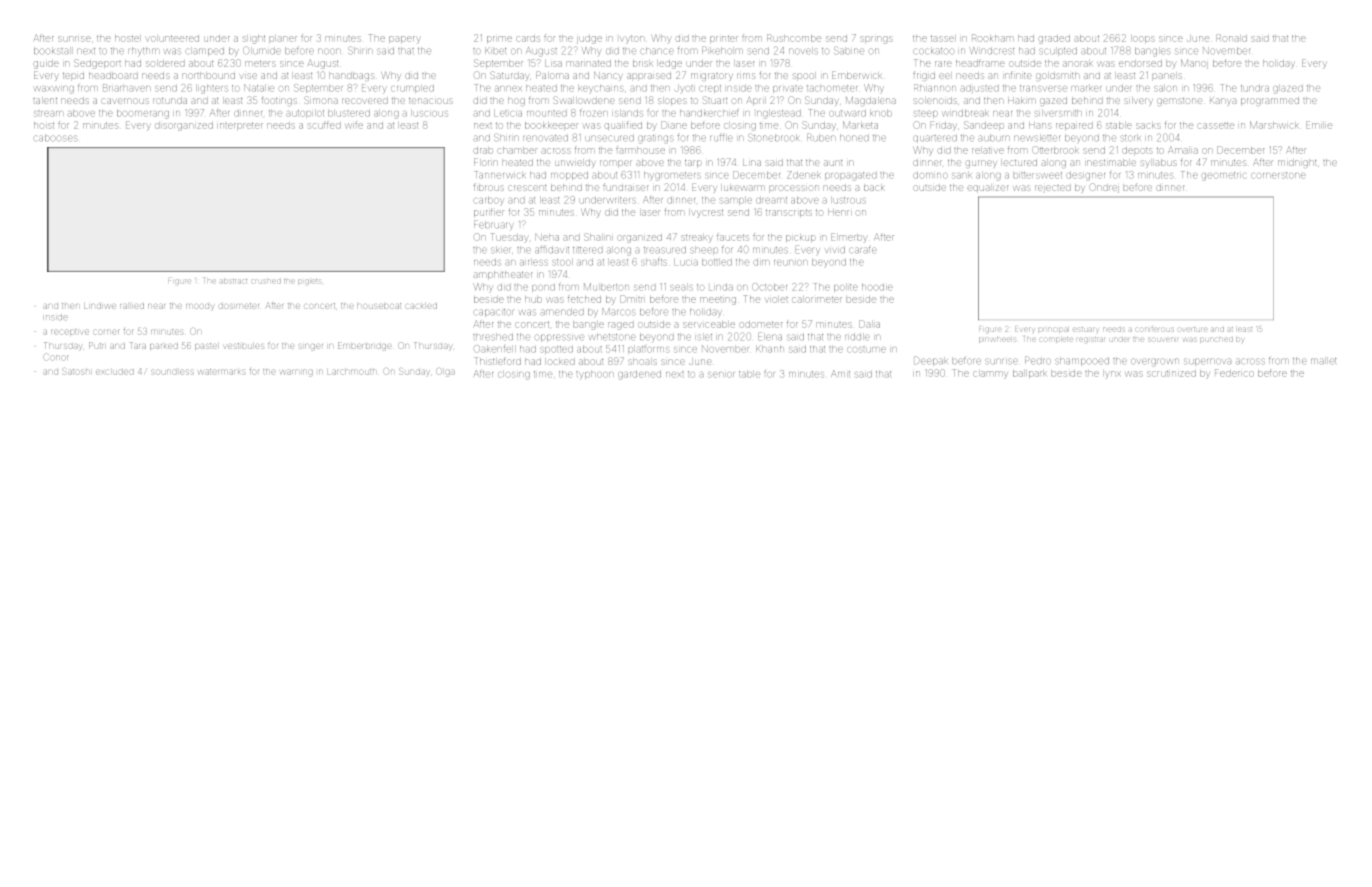 The width and height of the page is (1372, 887). What do you see at coordinates (553, 63) in the page?
I see `Lisa` at bounding box center [553, 63].
